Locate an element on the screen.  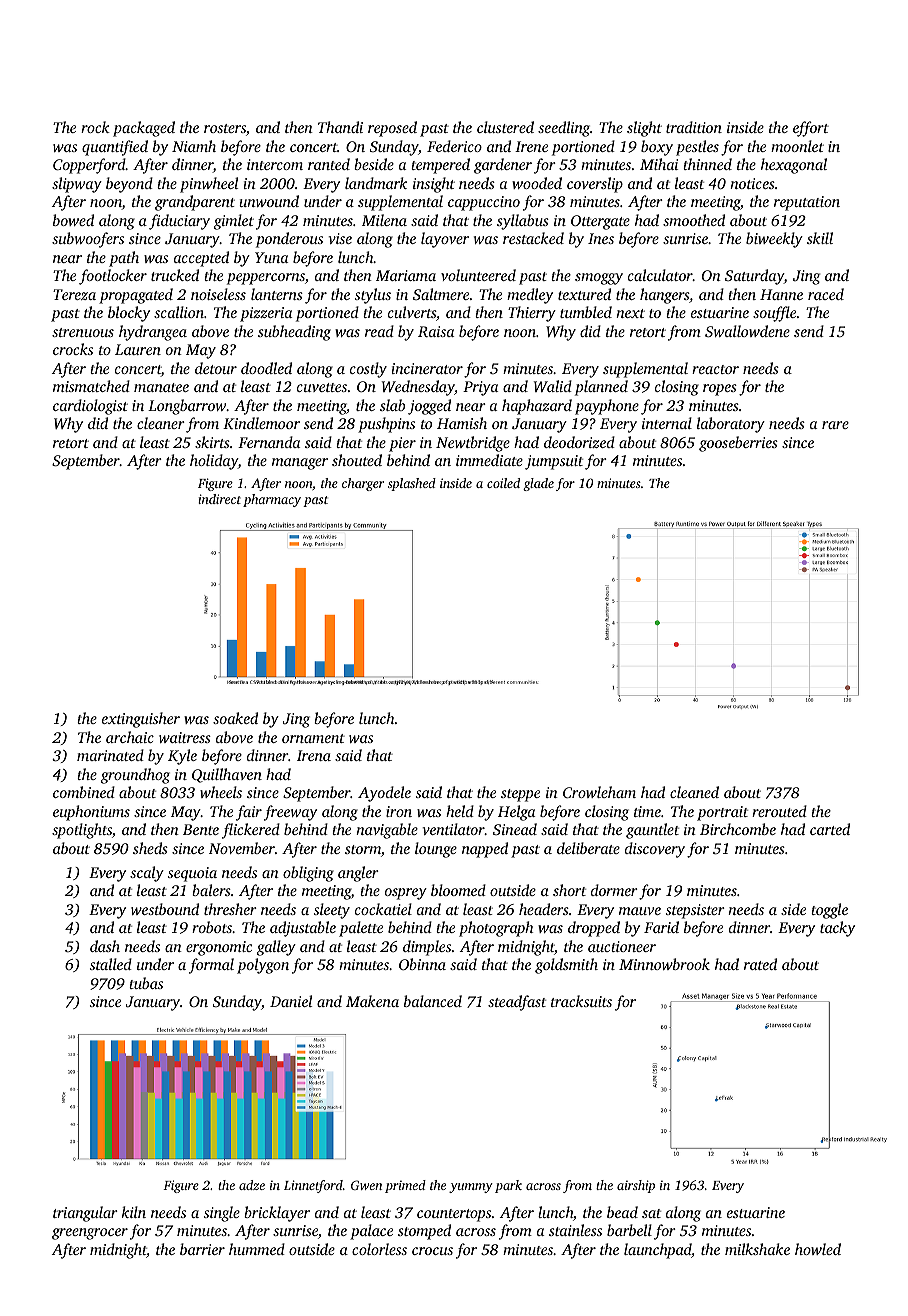
charger is located at coordinates (363, 484).
